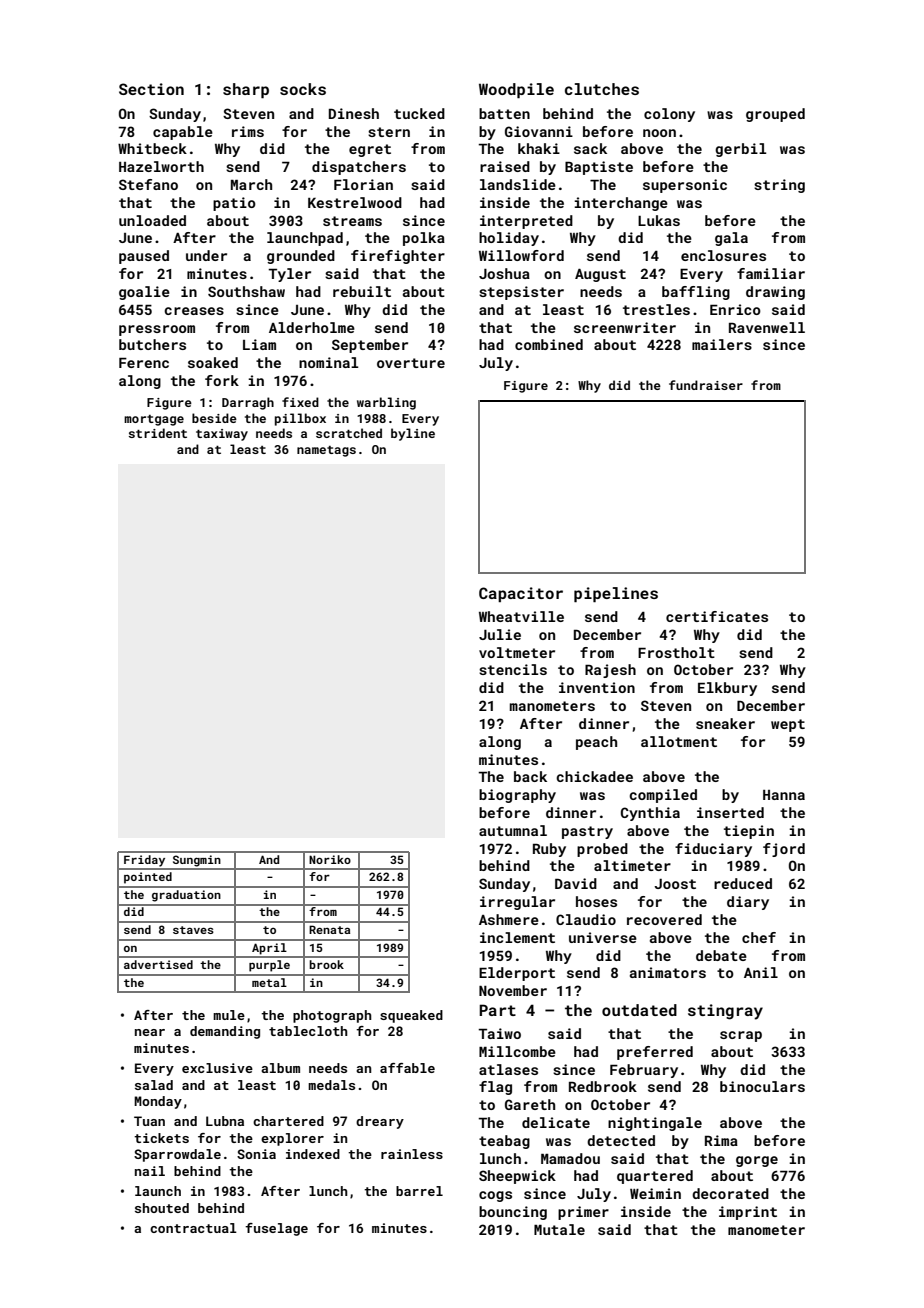 This page has height=1308, width=924. What do you see at coordinates (521, 594) in the page?
I see `Capacitor` at bounding box center [521, 594].
